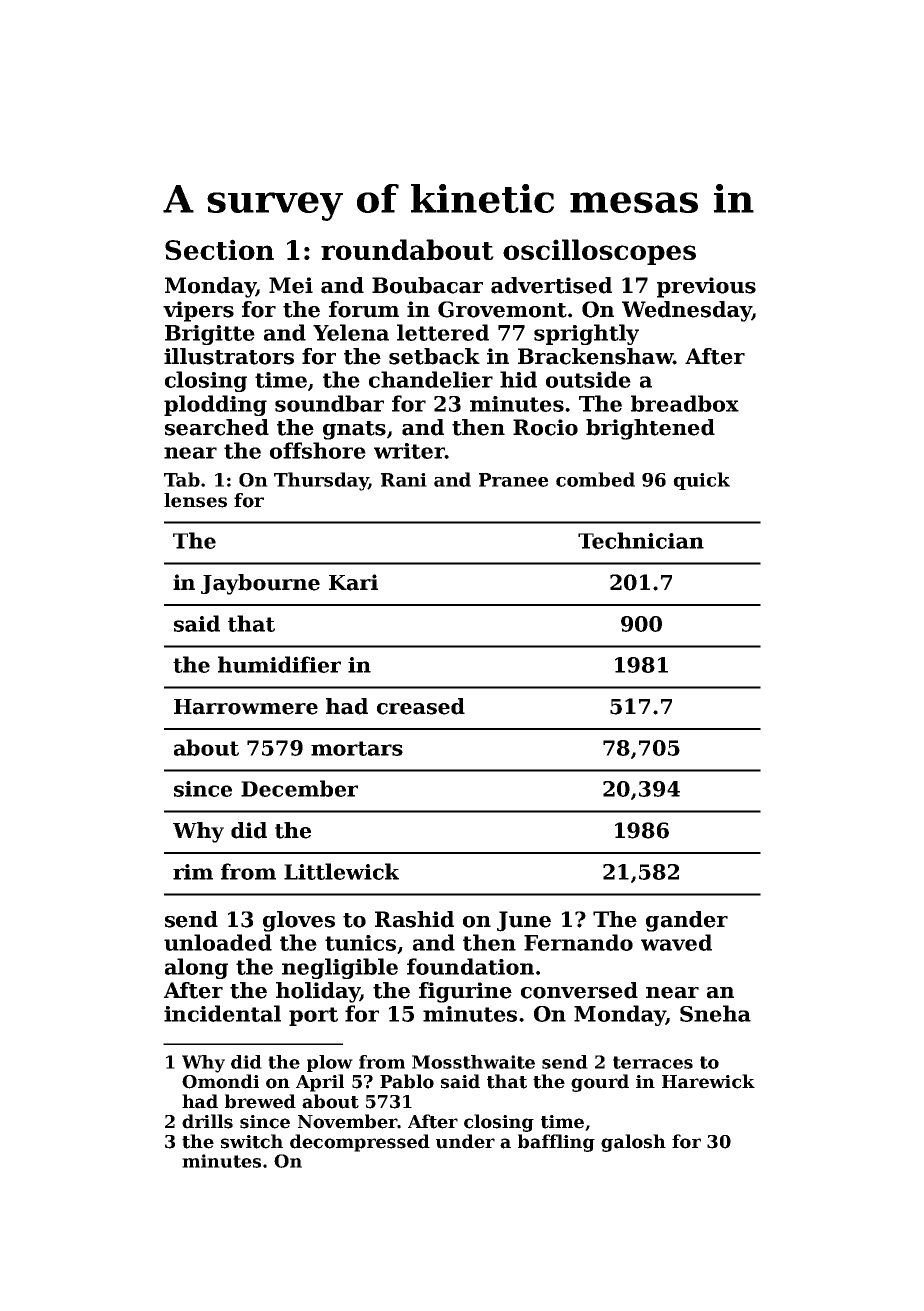  I want to click on switch, so click(252, 1141).
